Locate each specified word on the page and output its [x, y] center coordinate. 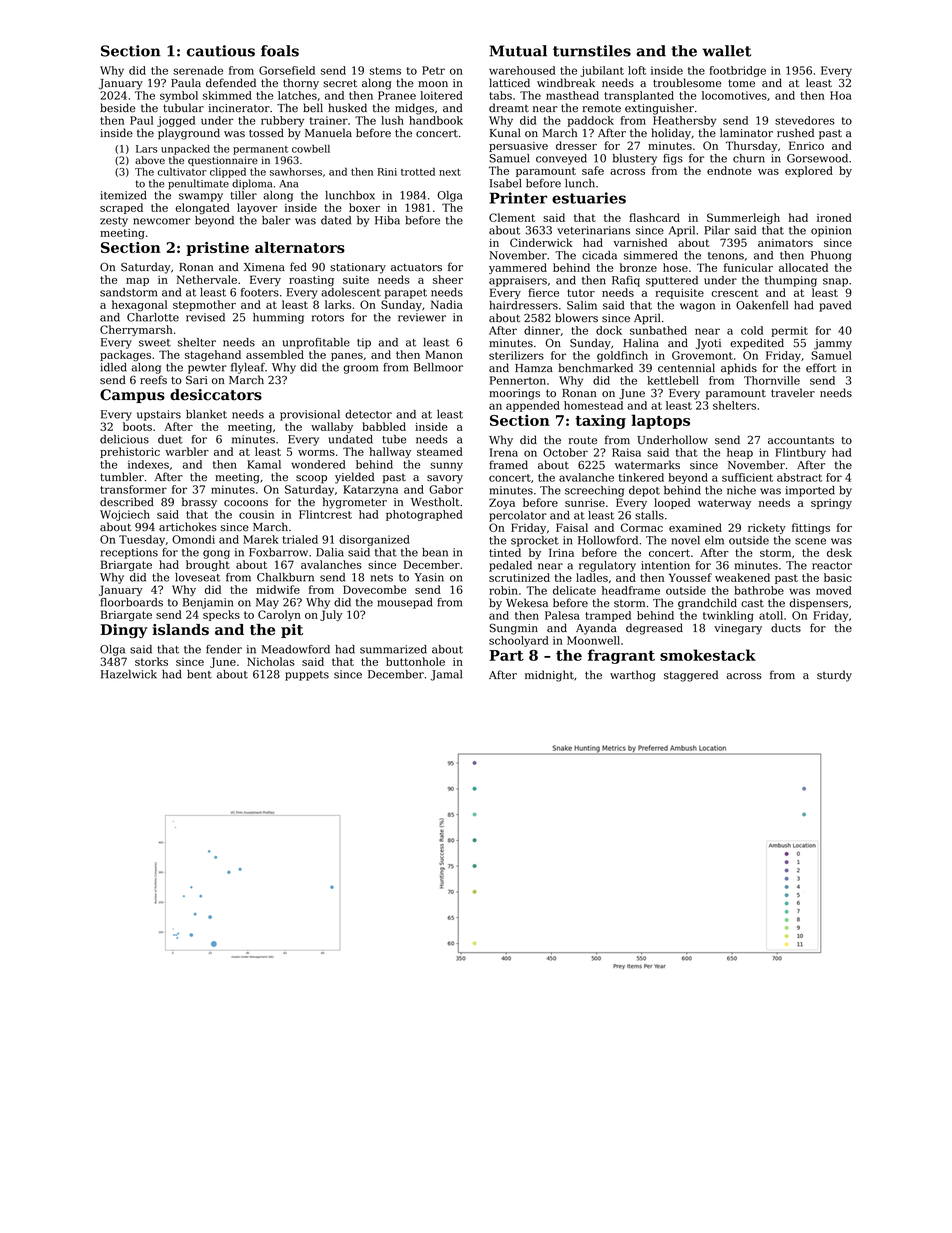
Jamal [446, 675]
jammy [833, 344]
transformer [133, 489]
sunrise [585, 503]
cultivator [182, 172]
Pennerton [518, 380]
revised [205, 317]
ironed [834, 217]
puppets [307, 676]
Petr [433, 70]
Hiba [387, 220]
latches [297, 95]
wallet [726, 51]
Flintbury [800, 453]
